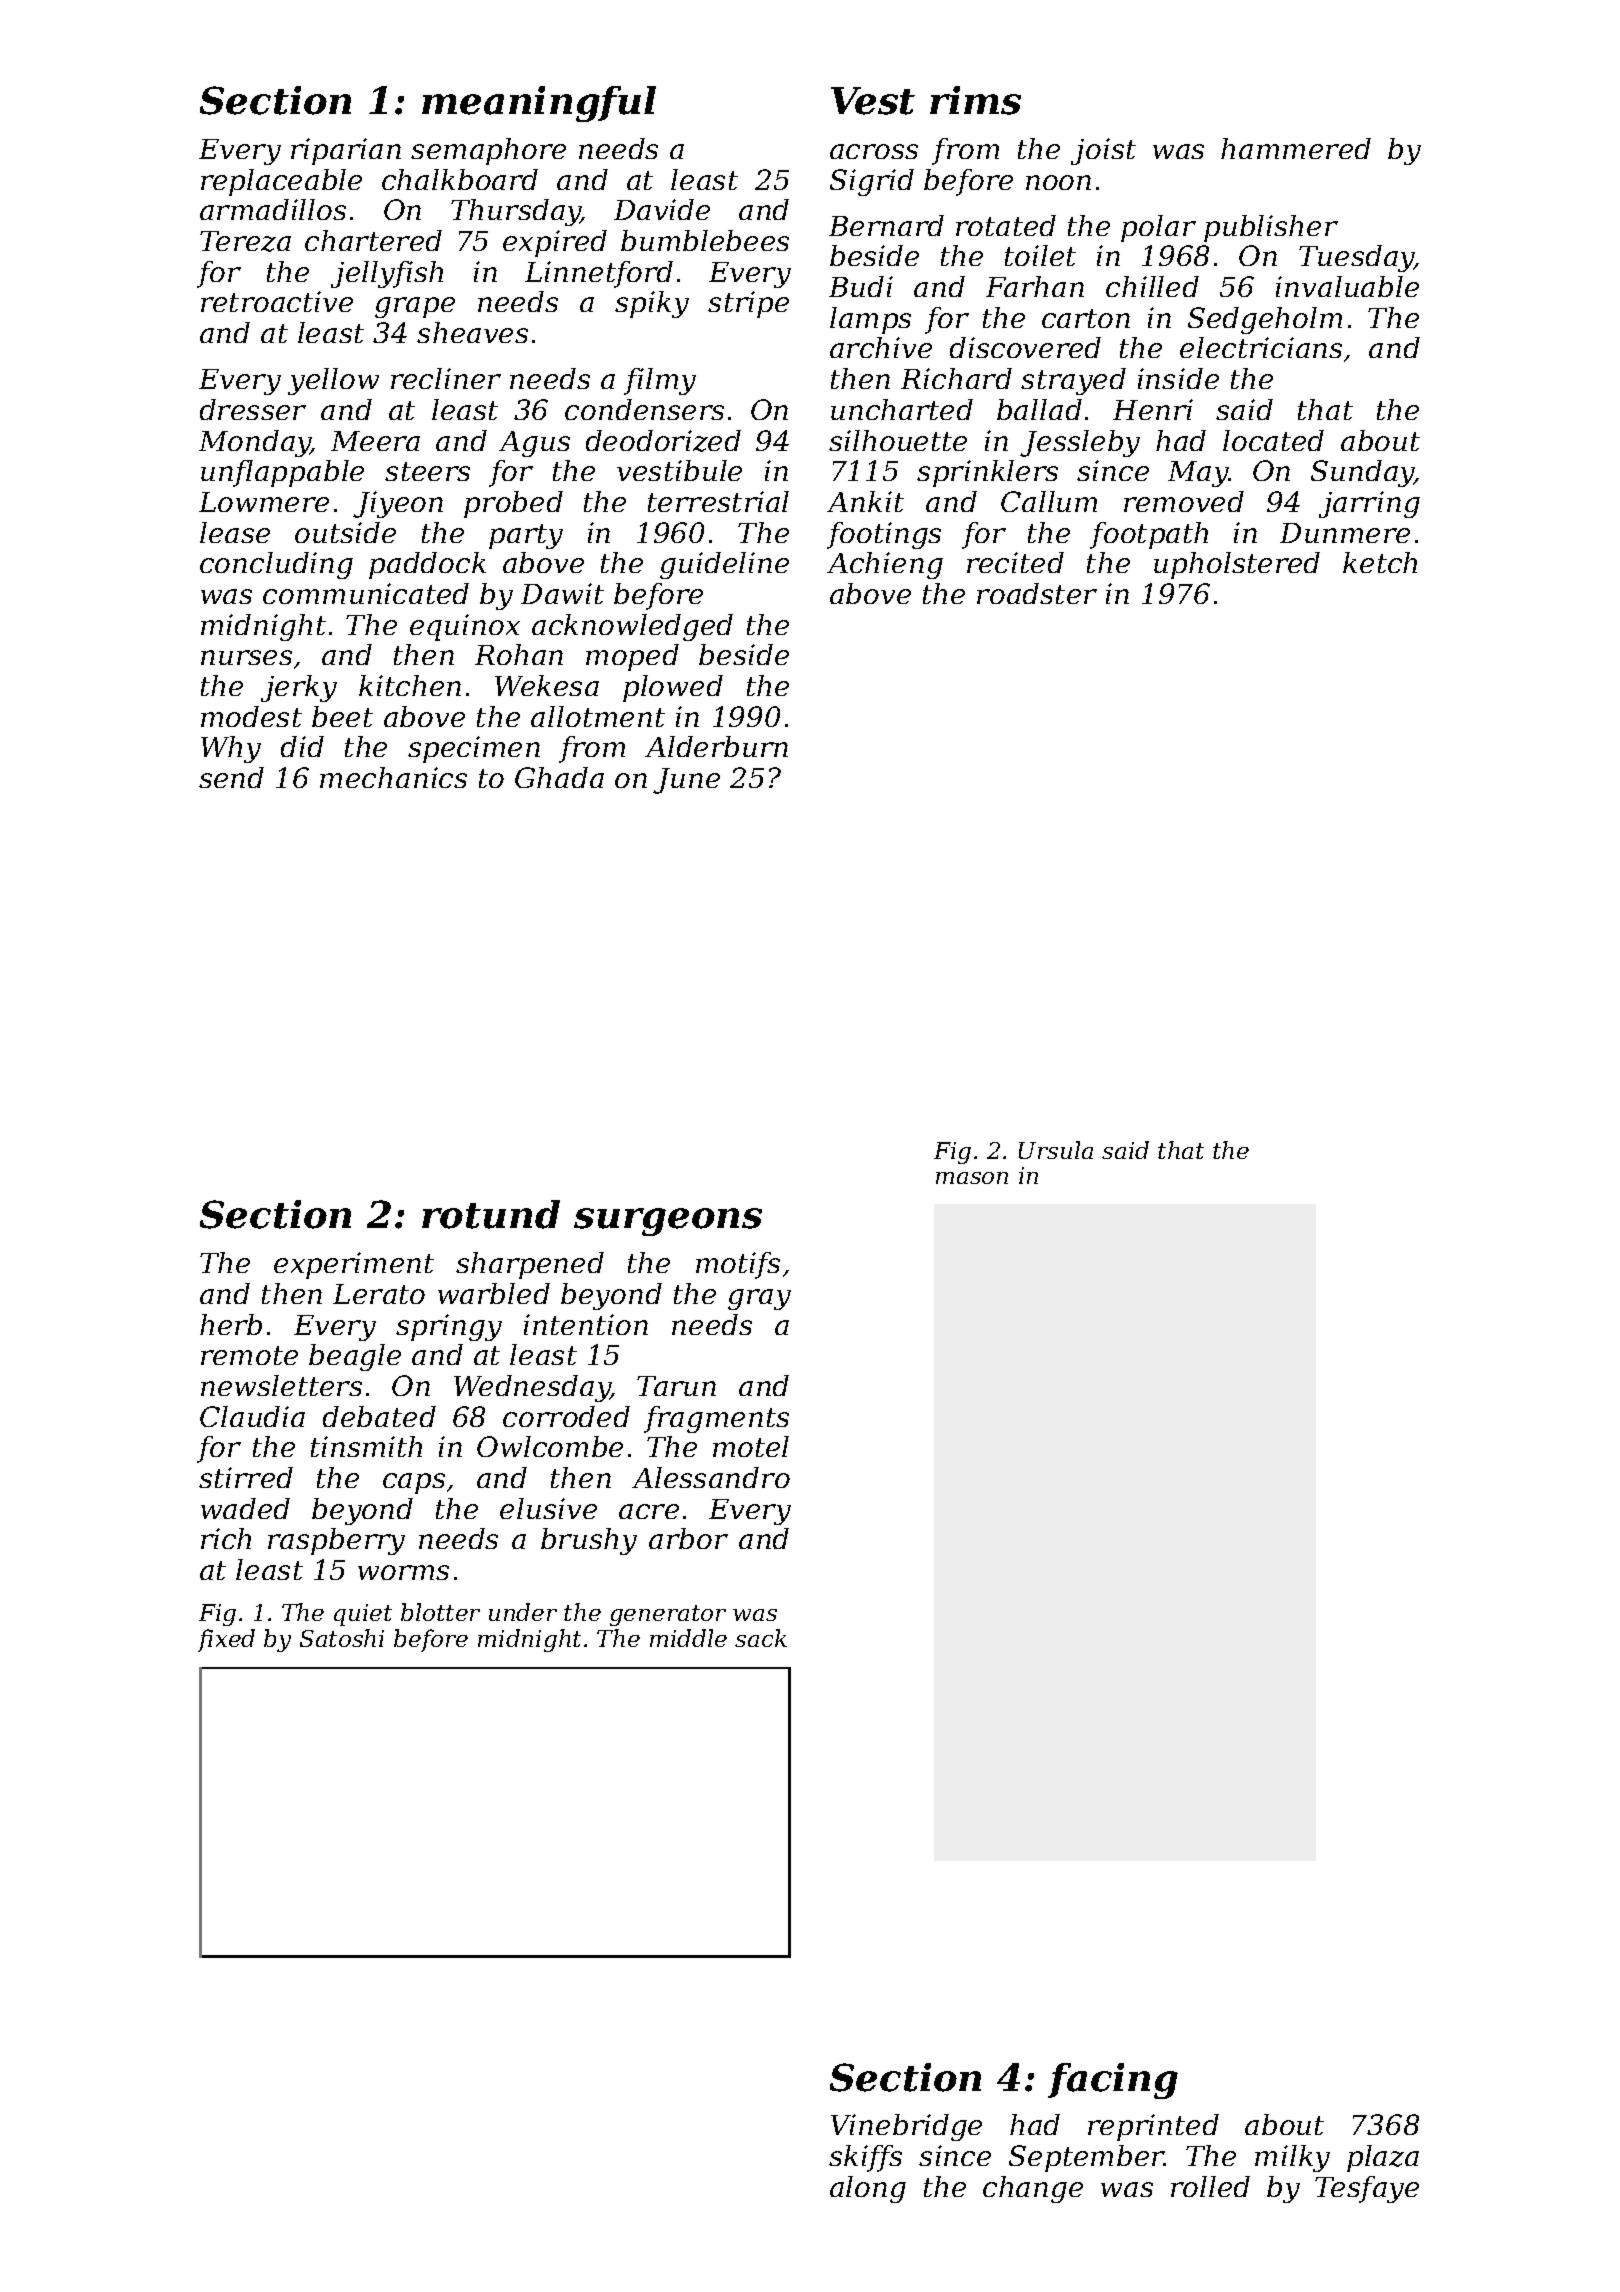  What do you see at coordinates (226, 1640) in the image?
I see `fixed` at bounding box center [226, 1640].
